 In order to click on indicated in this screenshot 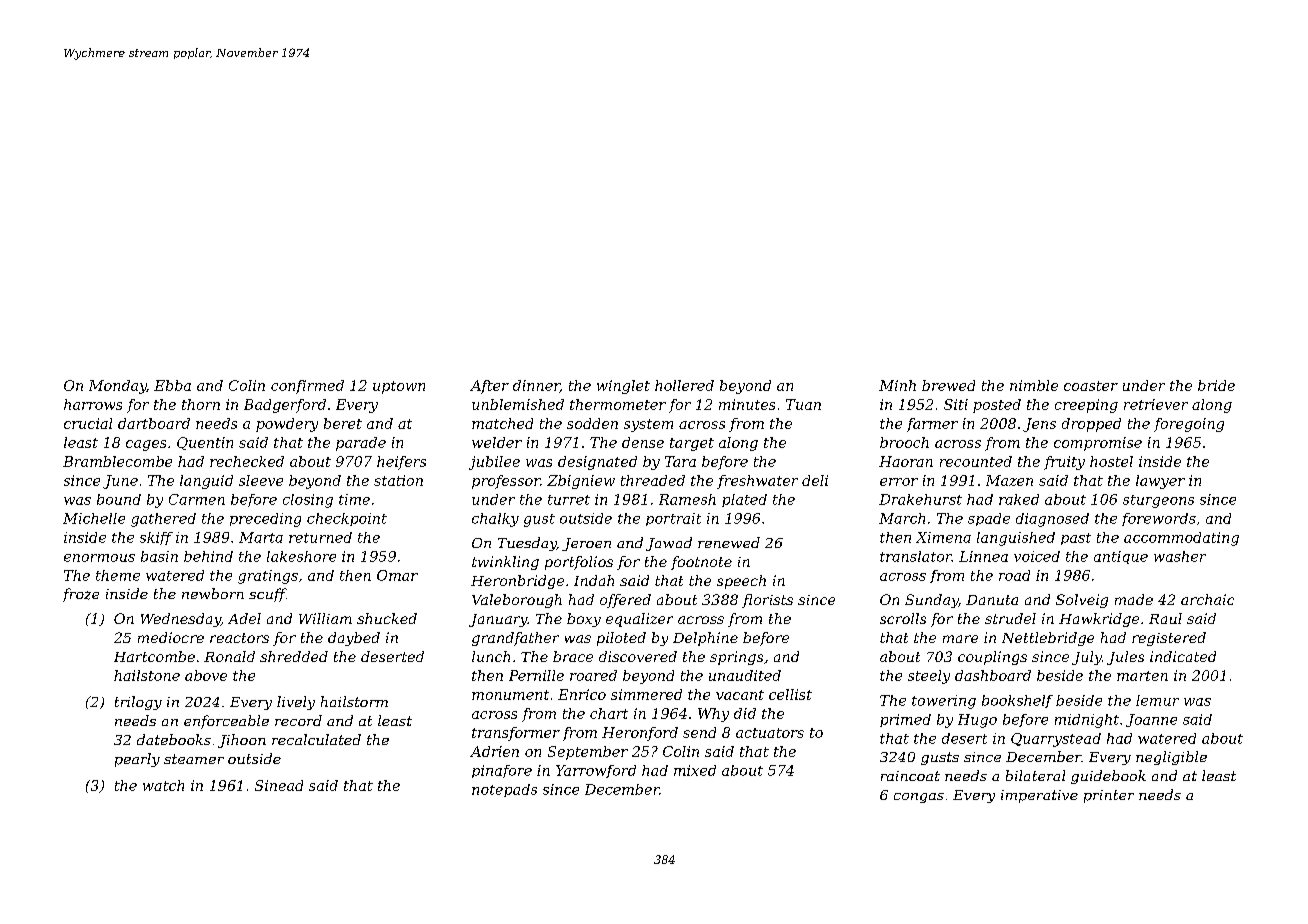, I will do `click(1183, 656)`.
